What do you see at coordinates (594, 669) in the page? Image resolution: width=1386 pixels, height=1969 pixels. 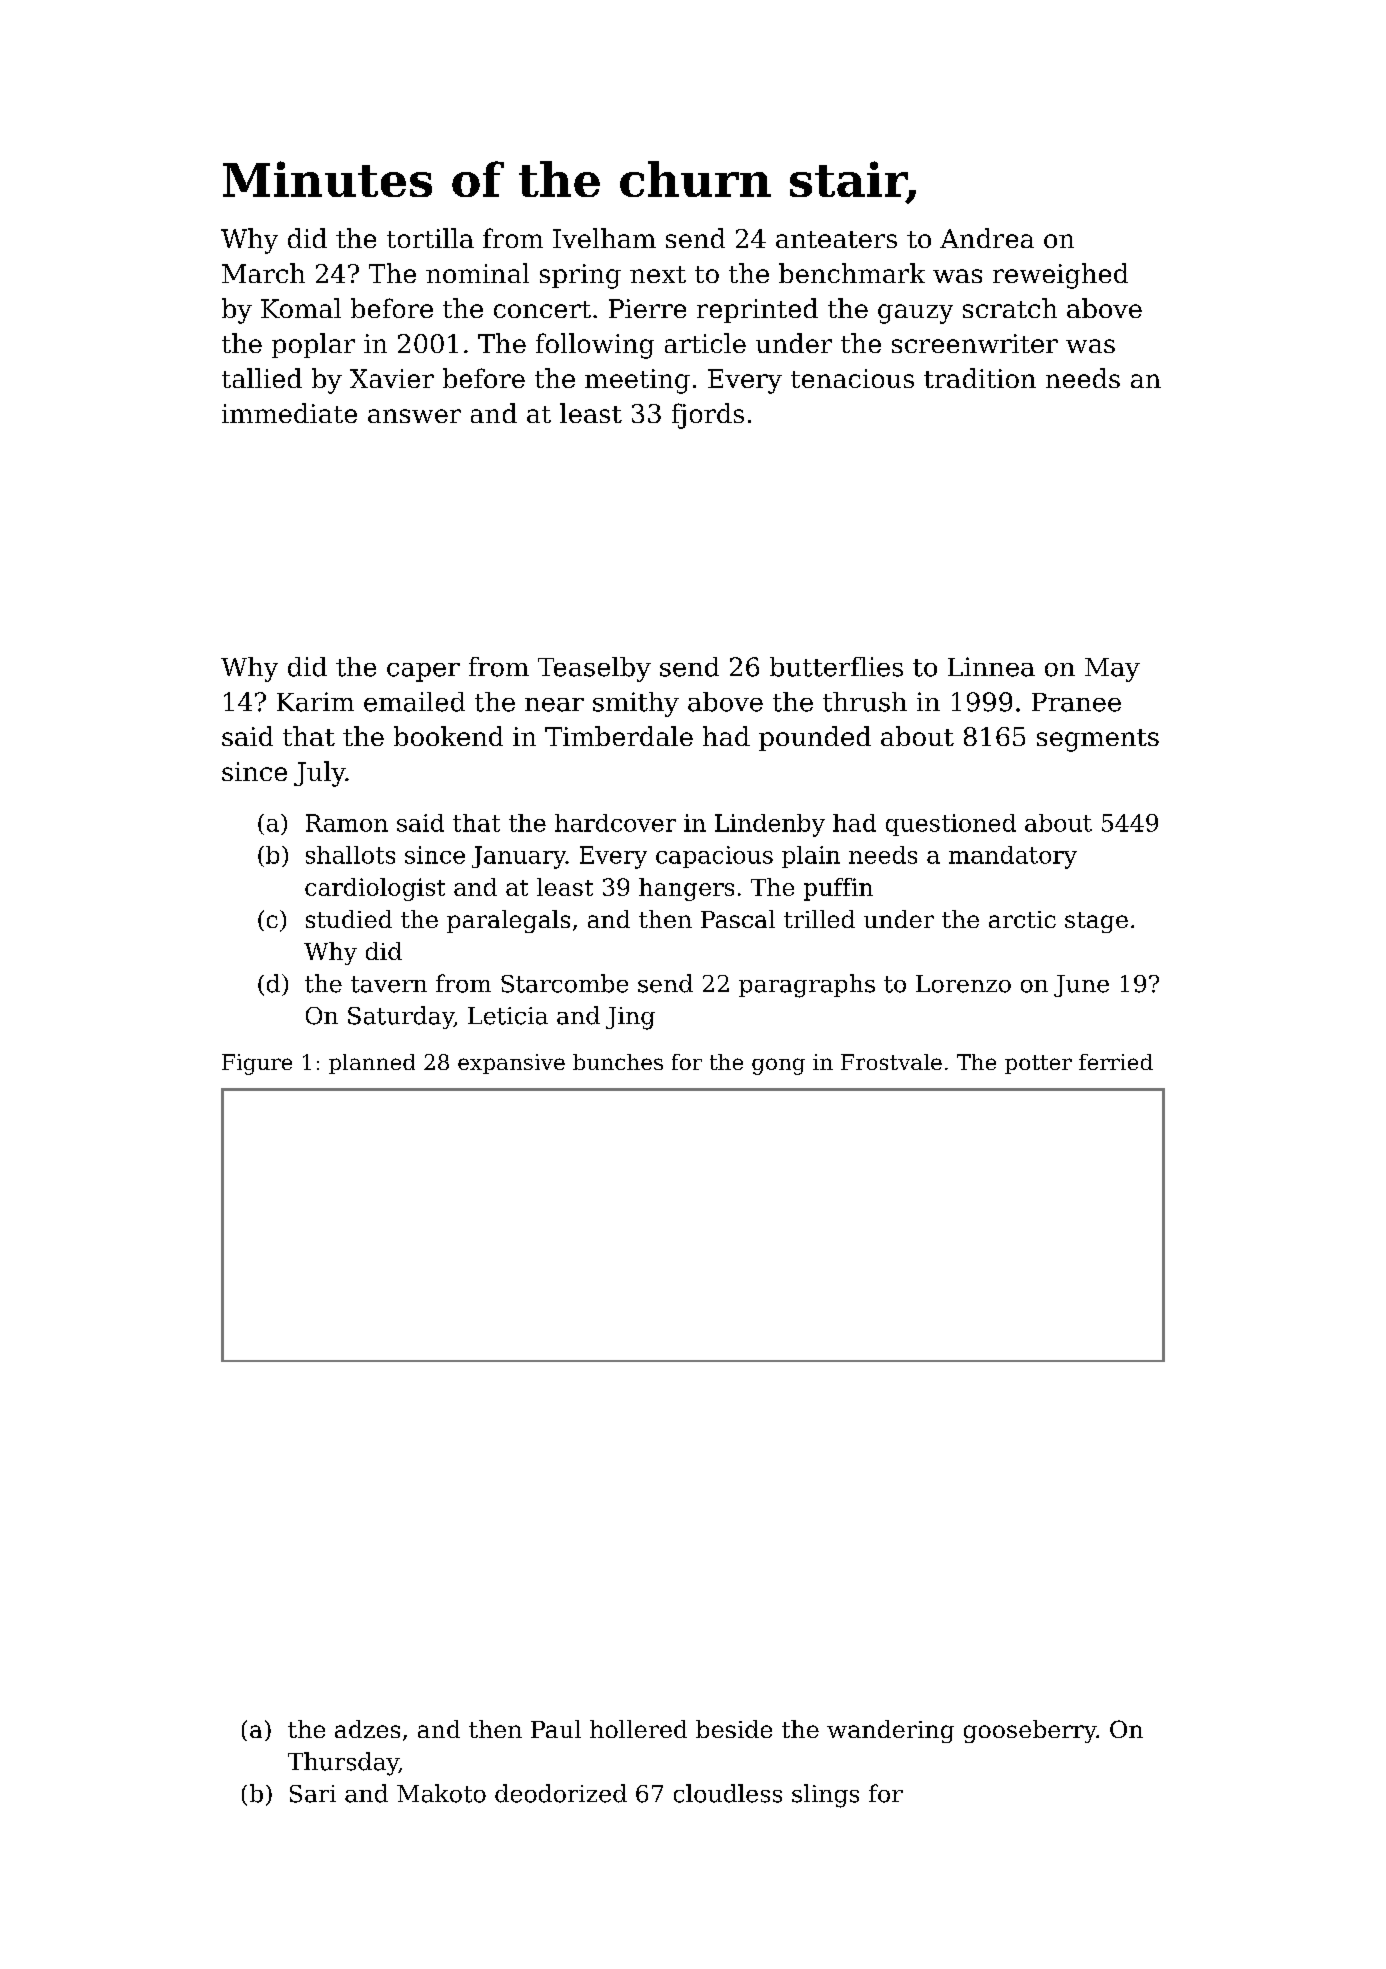 I see `Teaselby` at bounding box center [594, 669].
